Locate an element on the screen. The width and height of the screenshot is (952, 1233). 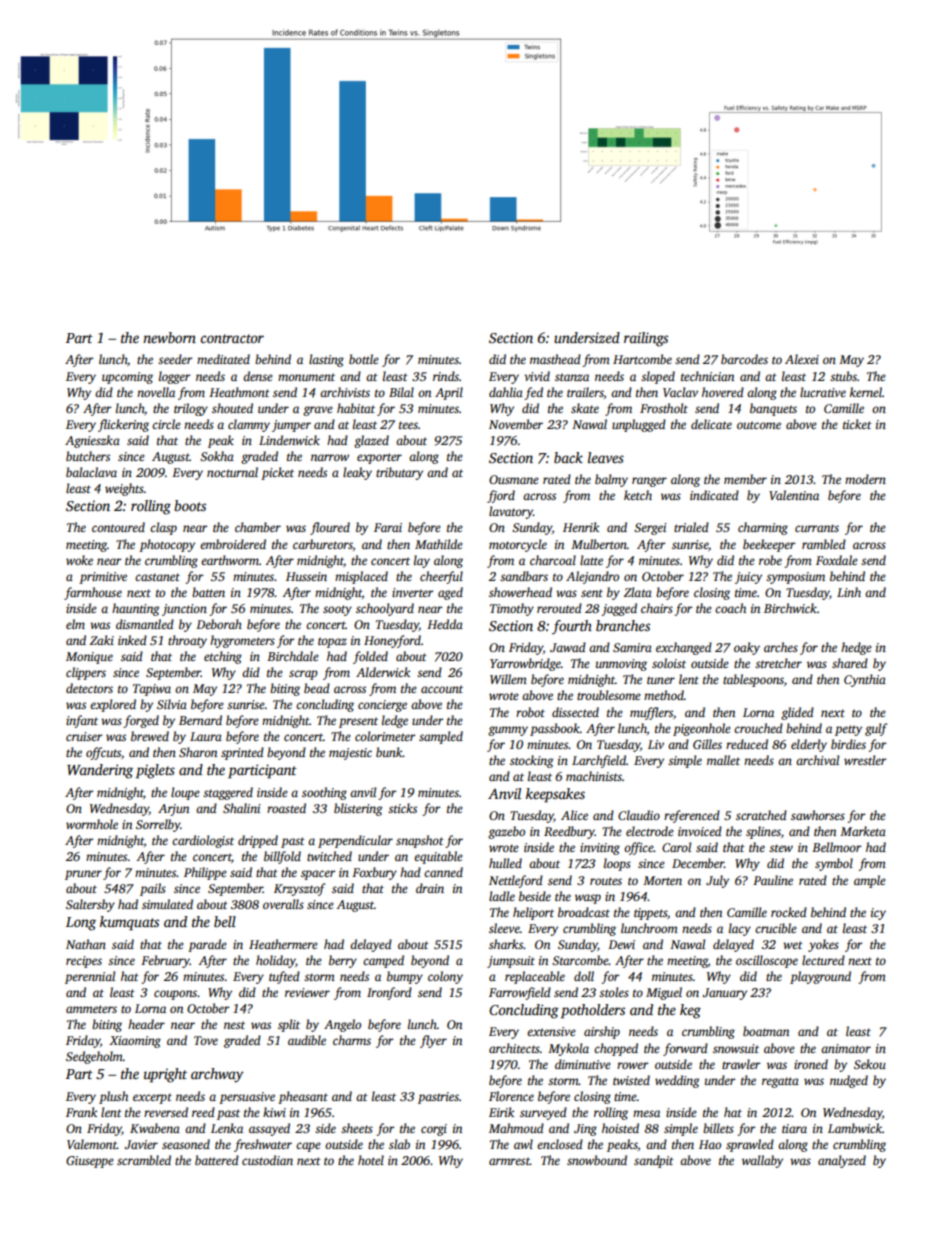
mallet is located at coordinates (723, 760).
